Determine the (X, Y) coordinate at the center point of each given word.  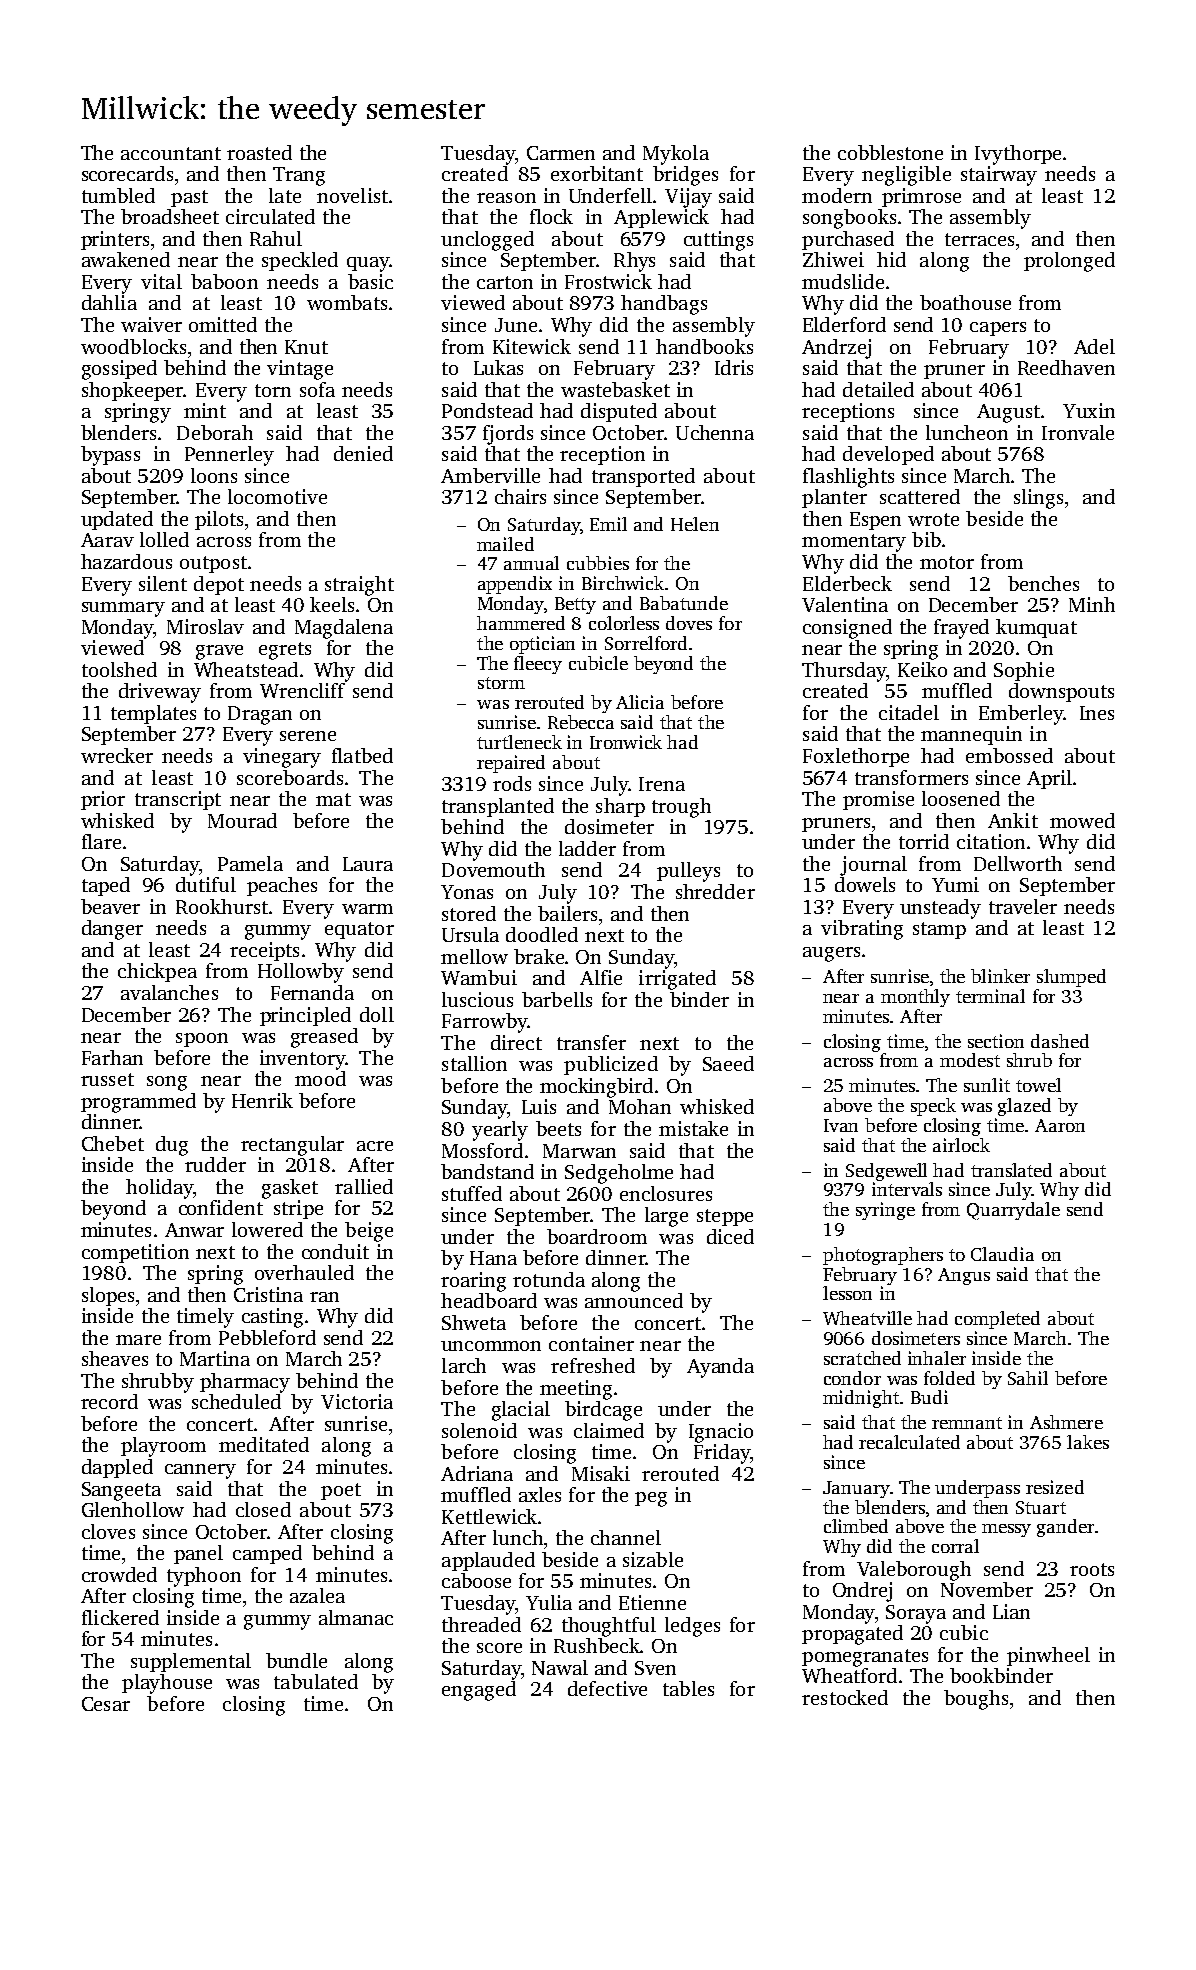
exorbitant (597, 173)
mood (320, 1078)
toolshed (119, 669)
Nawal (560, 1667)
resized (1055, 1487)
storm (501, 683)
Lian (1011, 1611)
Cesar (106, 1704)
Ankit (1013, 820)
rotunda (549, 1279)
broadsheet (170, 216)
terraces (979, 239)
